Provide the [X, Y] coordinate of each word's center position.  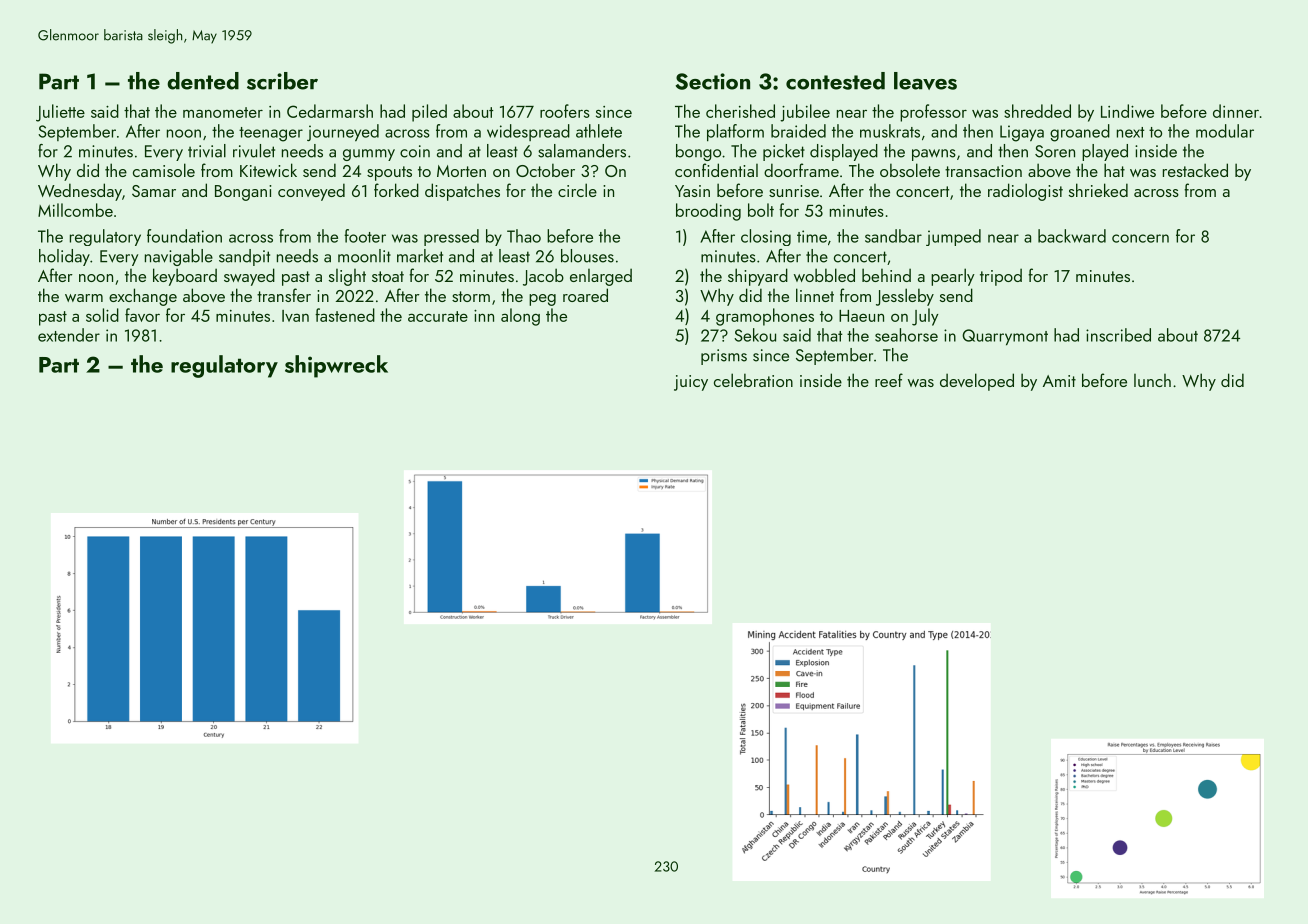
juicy [691, 383]
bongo [698, 152]
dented [203, 81]
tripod [1001, 277]
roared [585, 295]
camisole [164, 170]
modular [1225, 131]
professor [933, 113]
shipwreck [336, 366]
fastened [345, 315]
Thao [524, 236]
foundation [184, 236]
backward [1072, 236]
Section [713, 81]
